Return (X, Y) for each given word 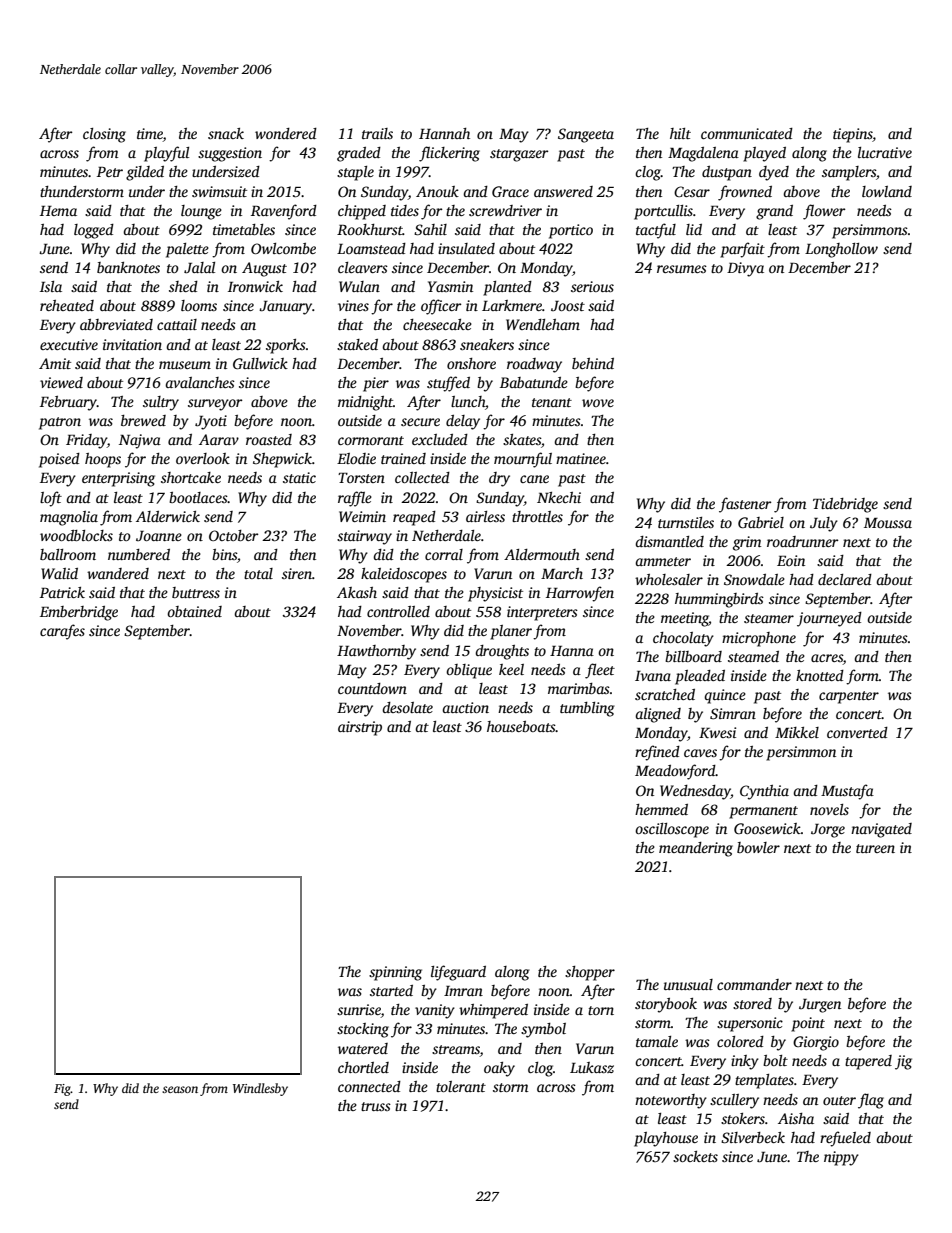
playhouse (666, 1139)
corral (444, 554)
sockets (695, 1156)
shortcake (191, 477)
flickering (449, 154)
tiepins (853, 135)
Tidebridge (845, 505)
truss (376, 1106)
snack (226, 133)
